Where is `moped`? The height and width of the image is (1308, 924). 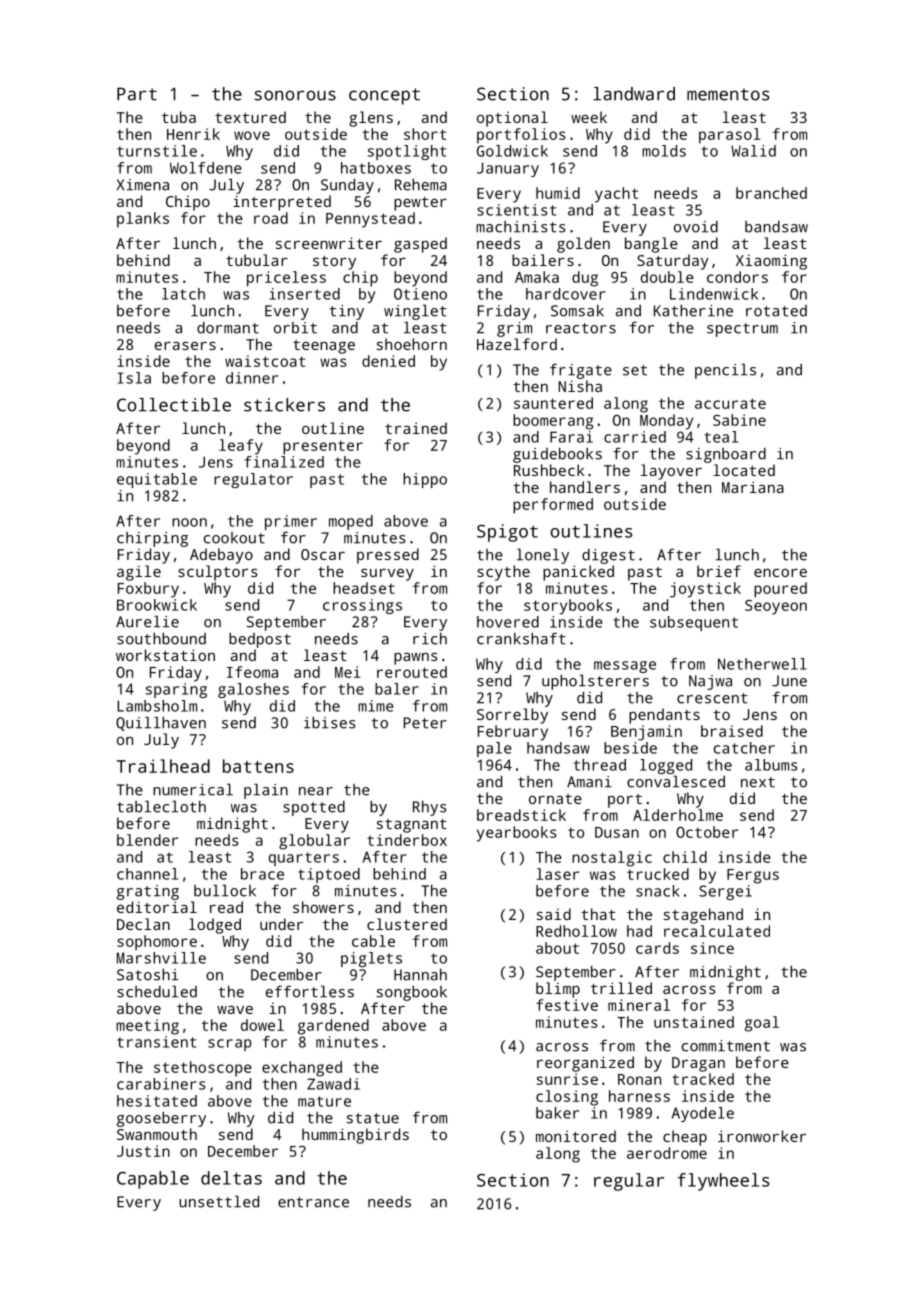
moped is located at coordinates (351, 522).
